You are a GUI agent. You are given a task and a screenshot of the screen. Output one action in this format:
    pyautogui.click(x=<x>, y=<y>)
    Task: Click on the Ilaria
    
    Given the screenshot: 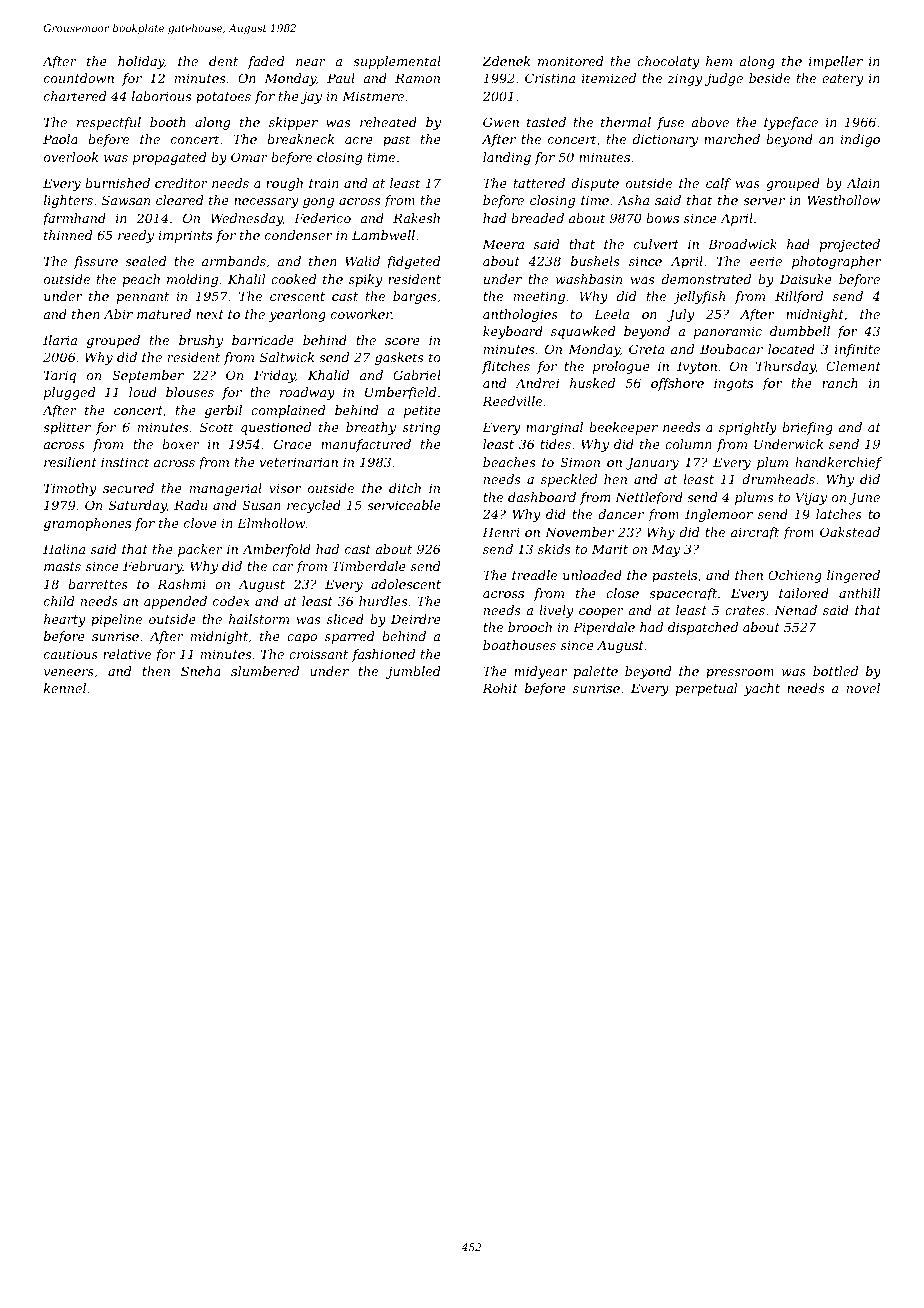 What is the action you would take?
    pyautogui.click(x=60, y=340)
